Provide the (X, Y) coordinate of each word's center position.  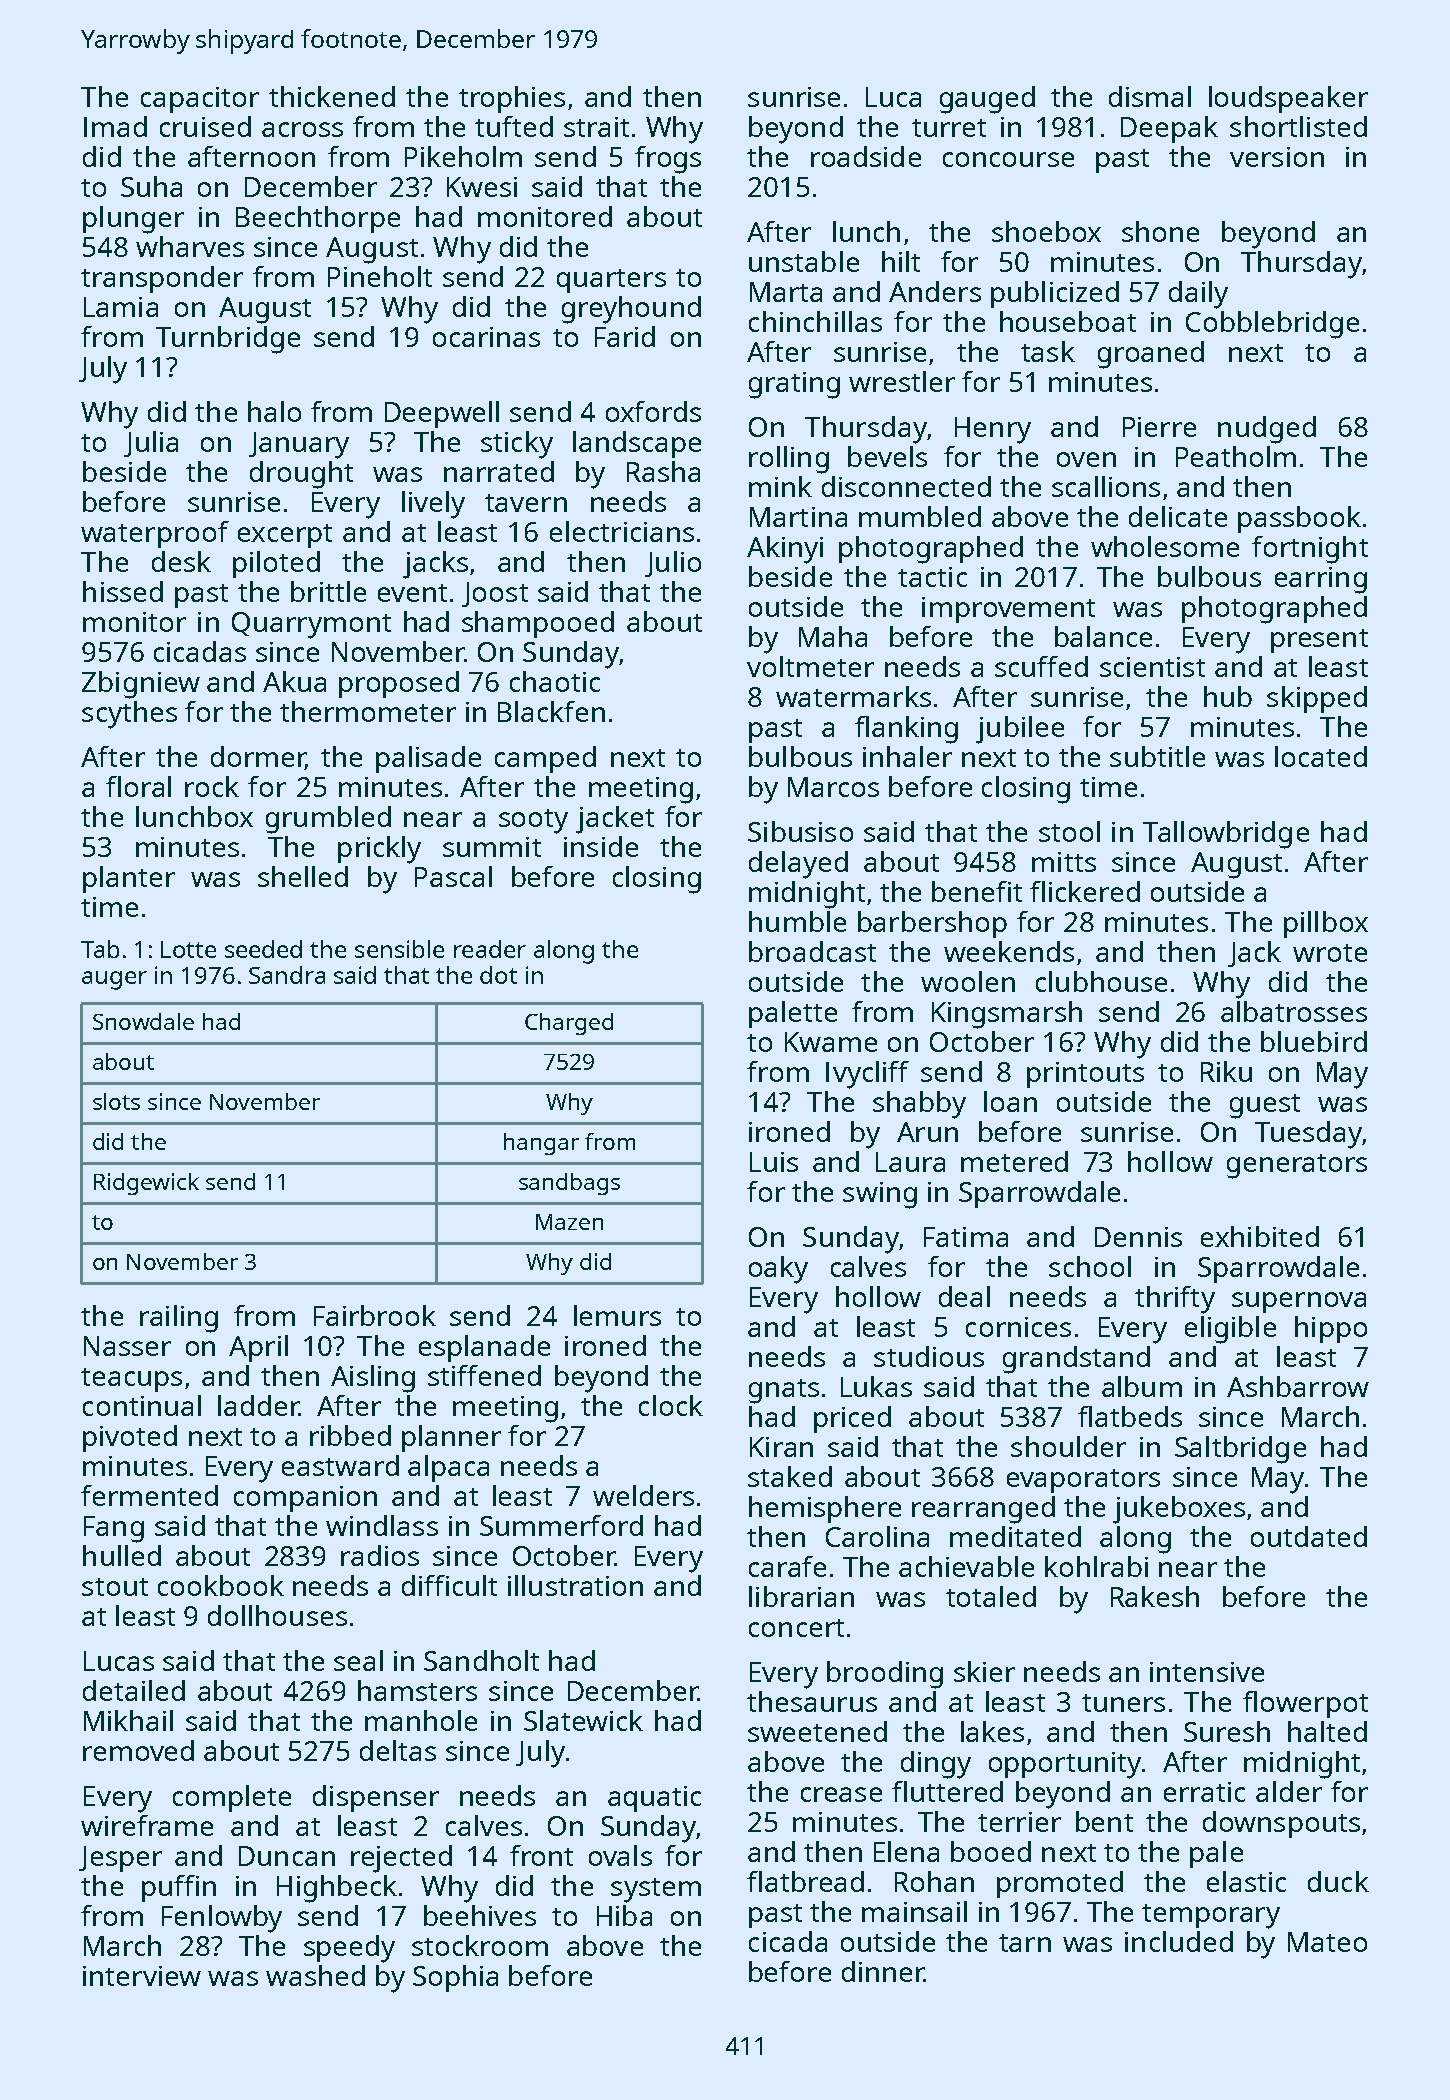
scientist (1152, 667)
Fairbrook (375, 1315)
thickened (332, 96)
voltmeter (810, 666)
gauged (987, 100)
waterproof (155, 534)
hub (1228, 696)
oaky (778, 1270)
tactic (932, 577)
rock (212, 786)
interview (142, 1976)
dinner (883, 1971)
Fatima (966, 1237)
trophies (512, 99)
